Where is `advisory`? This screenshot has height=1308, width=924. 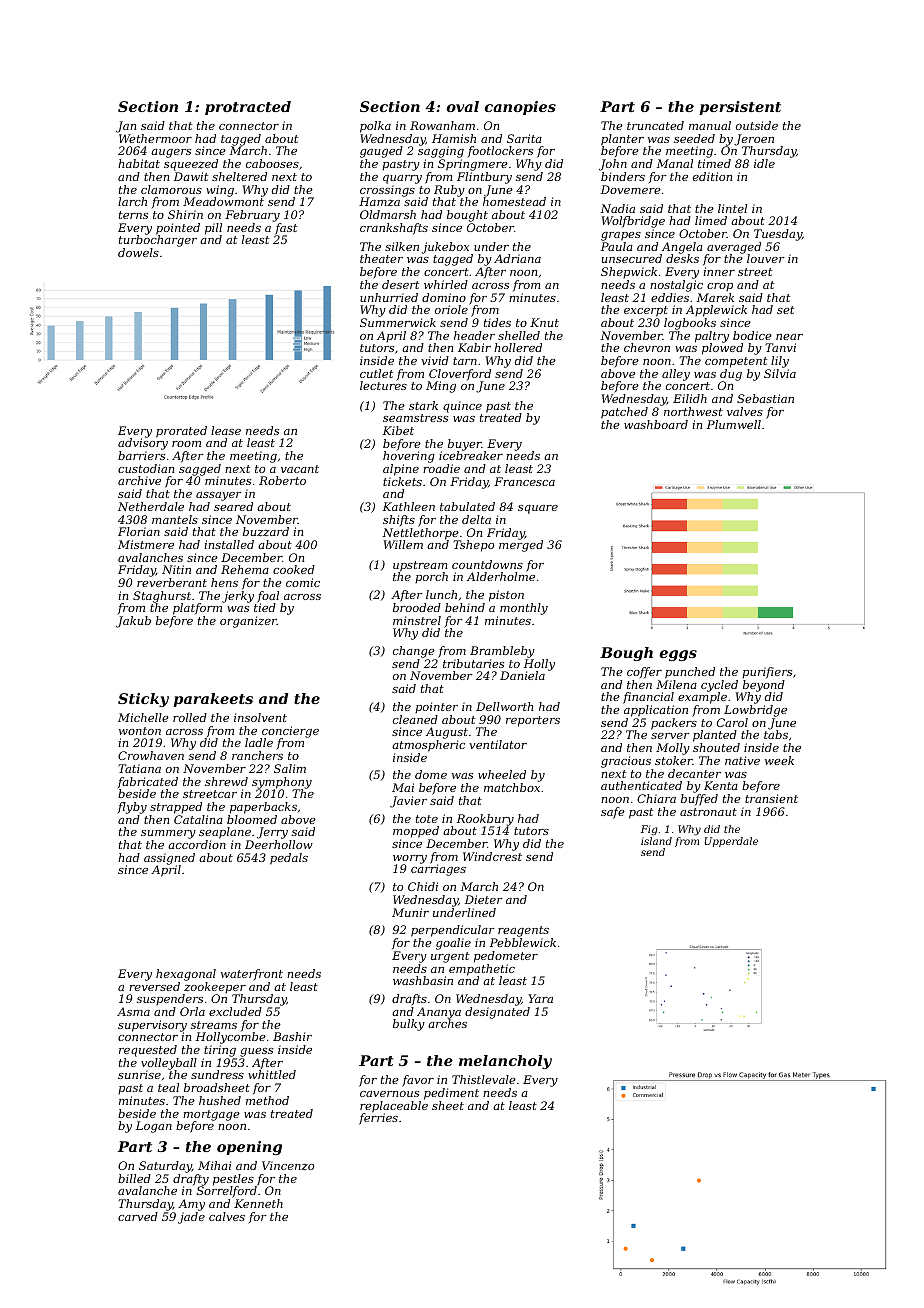 advisory is located at coordinates (143, 444).
